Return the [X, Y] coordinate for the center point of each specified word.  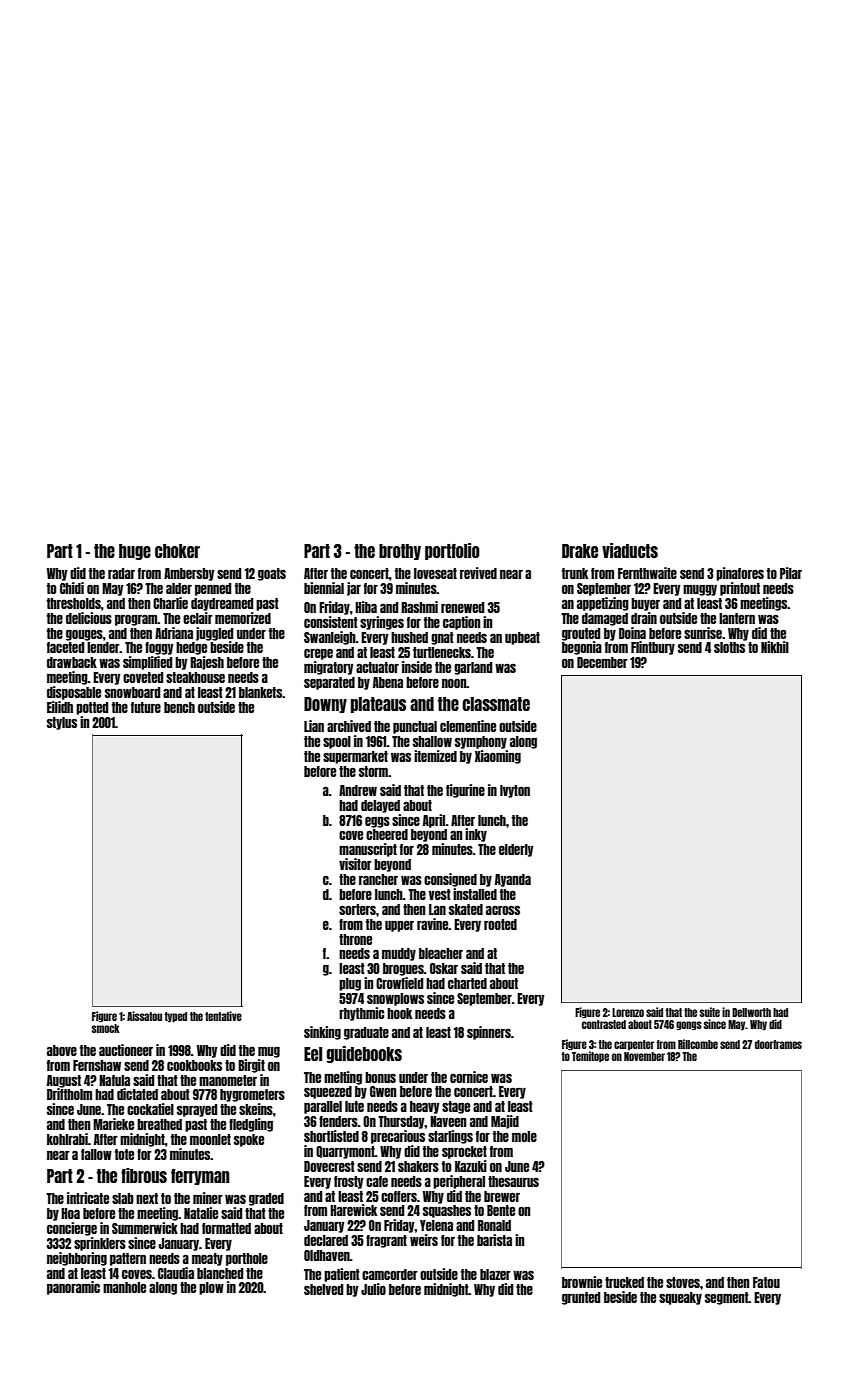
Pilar [791, 573]
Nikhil [775, 647]
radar [121, 573]
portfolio [452, 551]
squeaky [680, 1298]
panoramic [73, 1288]
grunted [581, 1298]
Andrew [358, 790]
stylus [62, 723]
